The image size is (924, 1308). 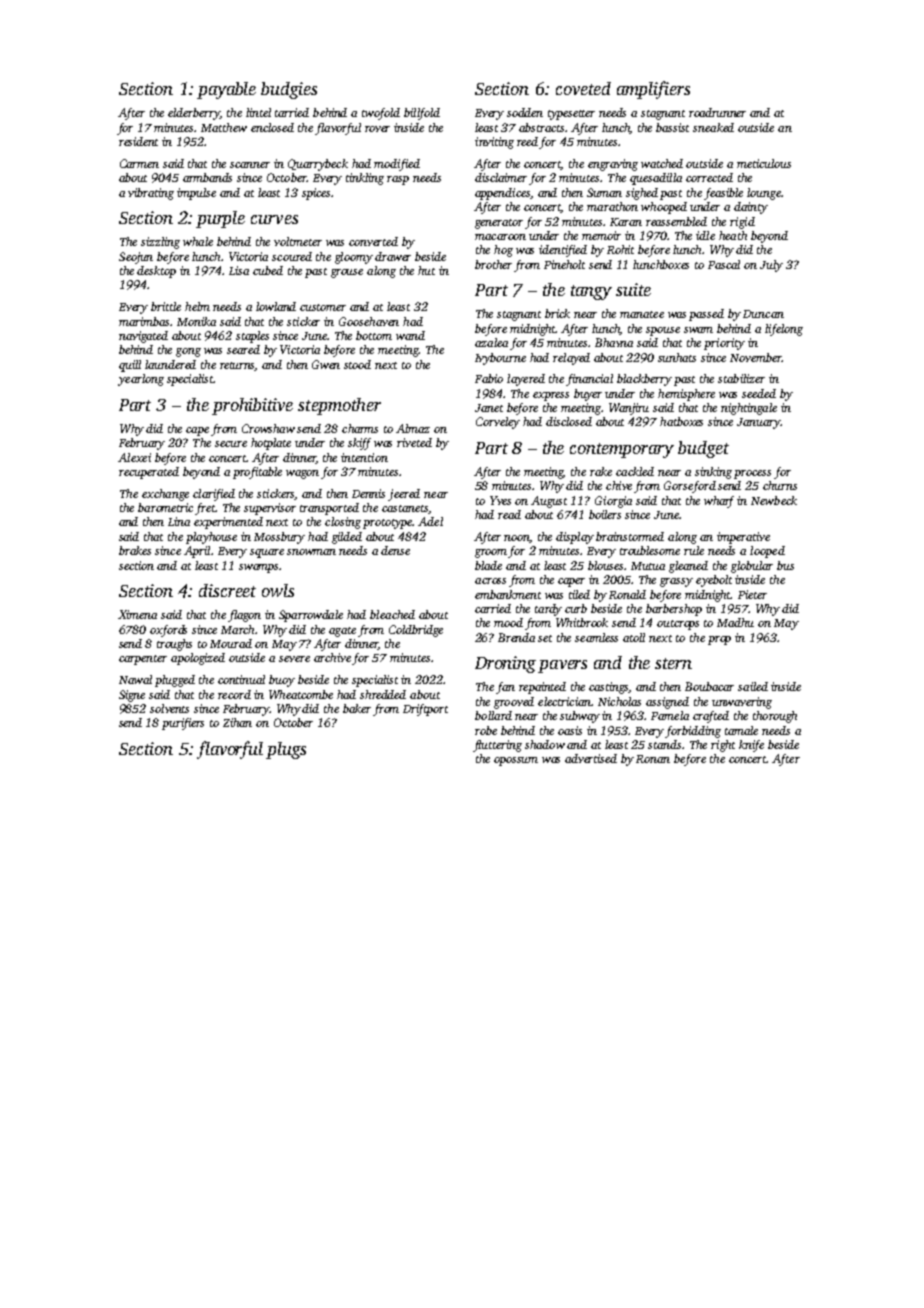 I want to click on Ronan, so click(x=653, y=759).
